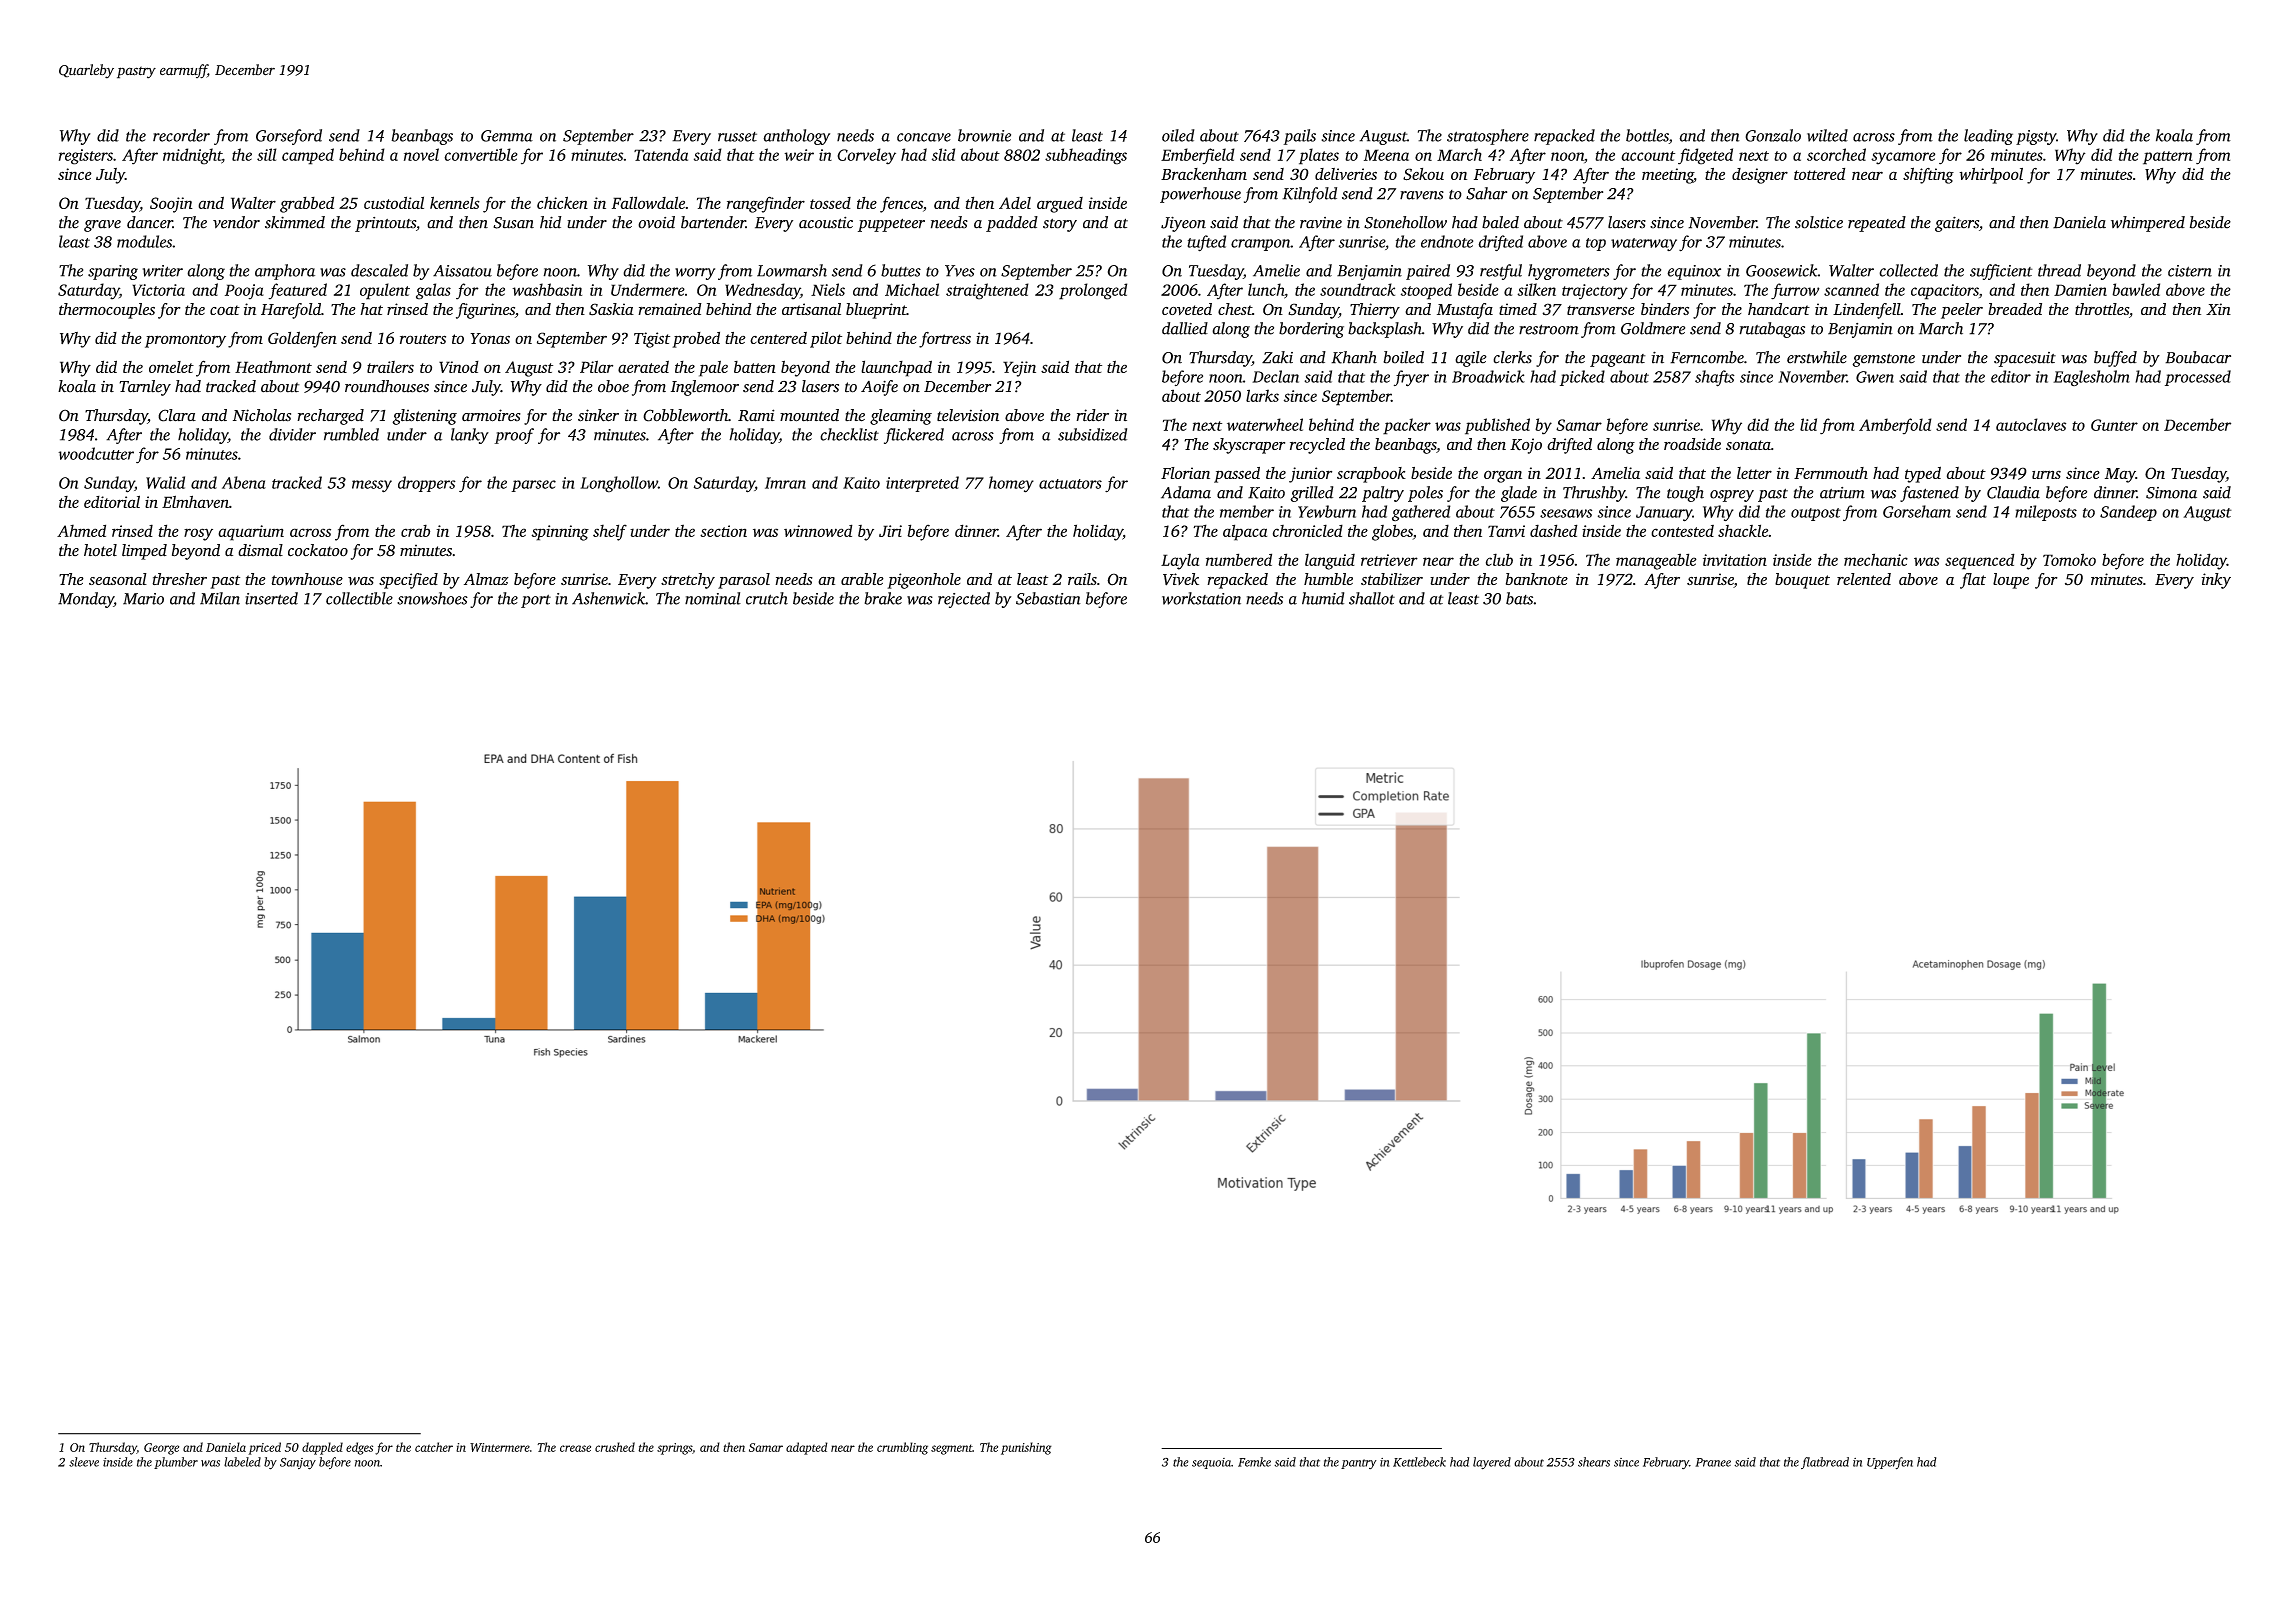  Describe the element at coordinates (359, 598) in the page. I see `collectible` at that location.
